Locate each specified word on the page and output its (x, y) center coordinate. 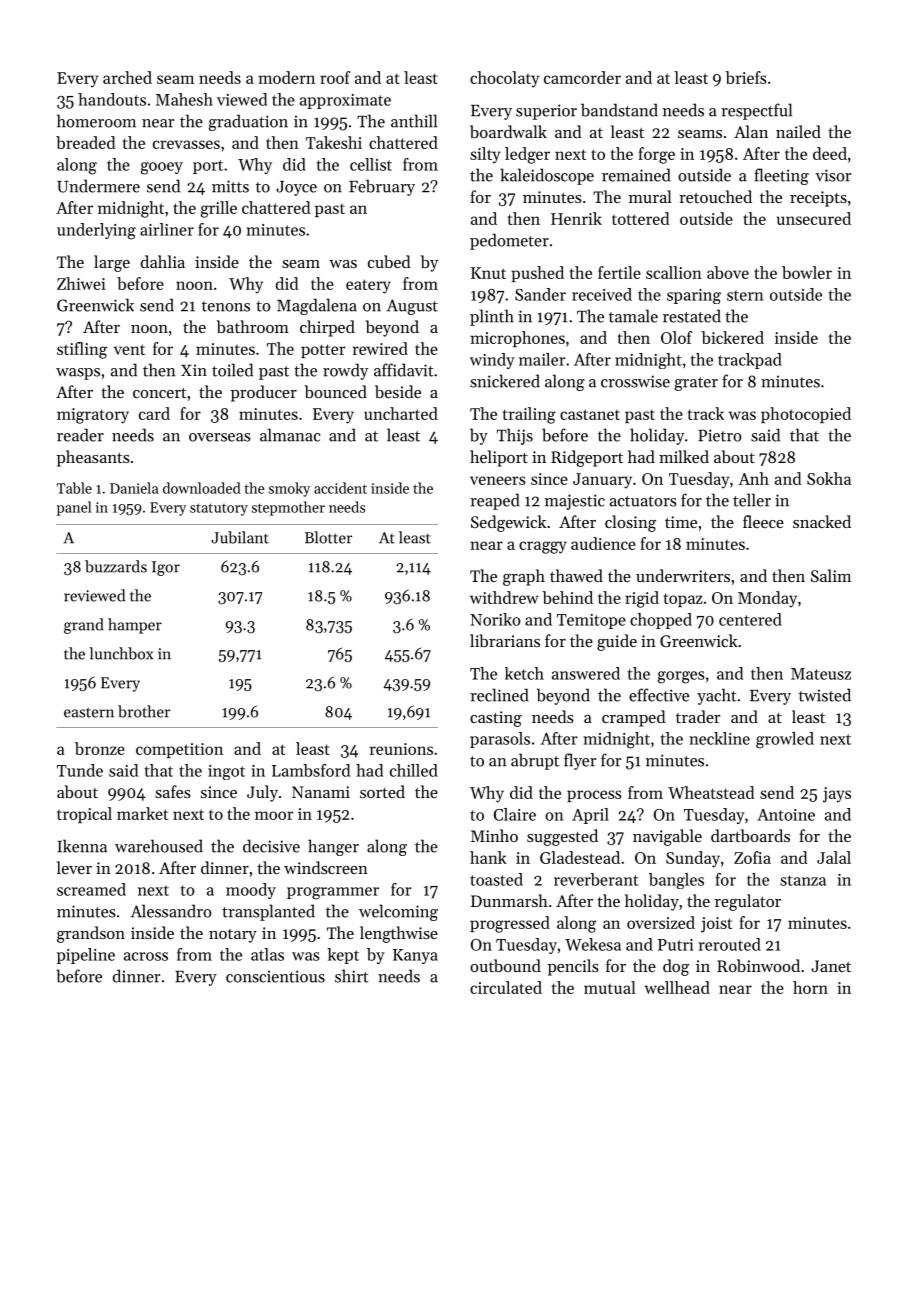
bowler (807, 272)
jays (837, 795)
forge (656, 155)
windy (492, 361)
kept (343, 956)
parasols (500, 740)
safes (173, 791)
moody (251, 891)
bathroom (253, 326)
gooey (162, 168)
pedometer (509, 241)
